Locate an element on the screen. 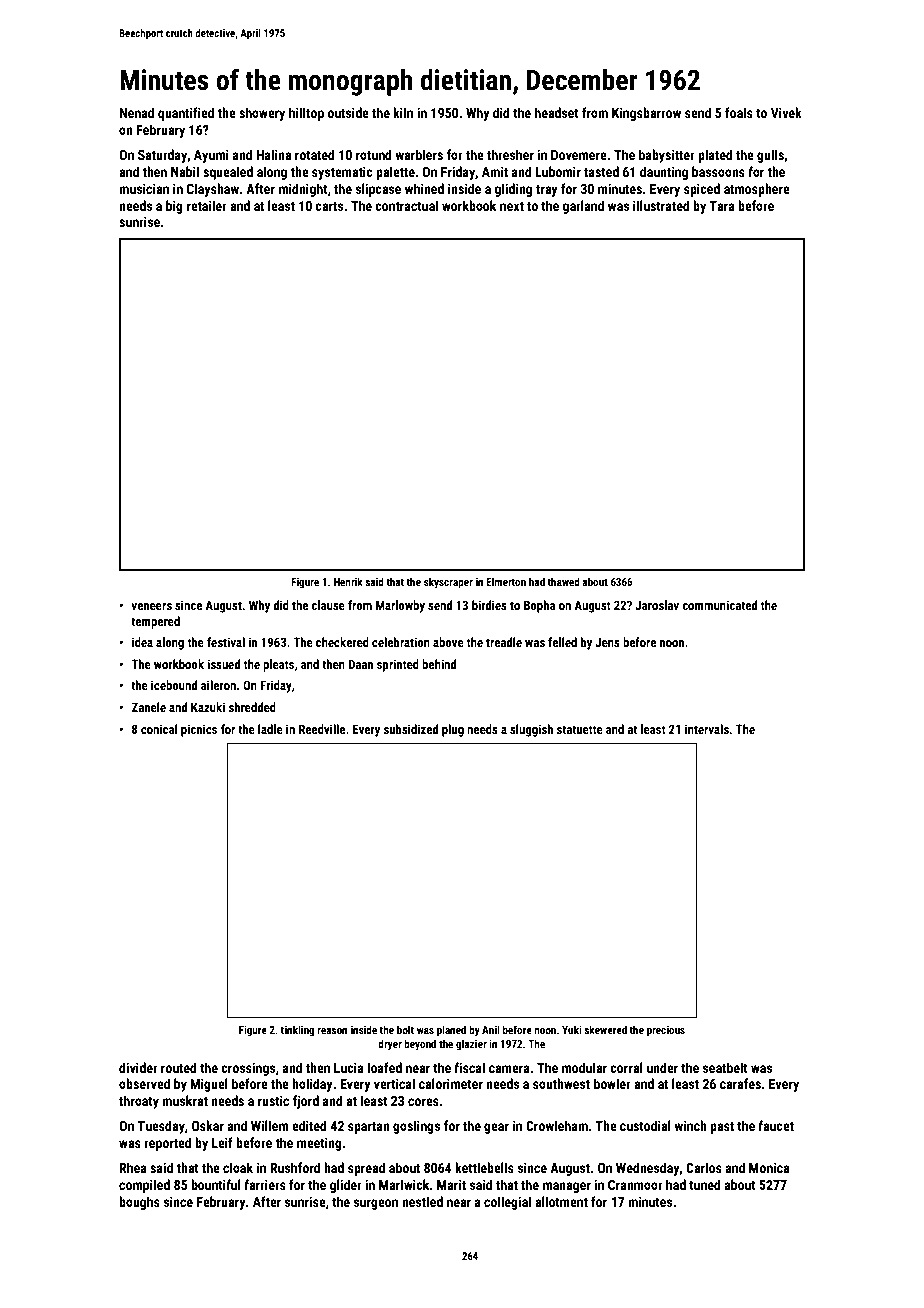 The image size is (924, 1308). kiln is located at coordinates (403, 112).
